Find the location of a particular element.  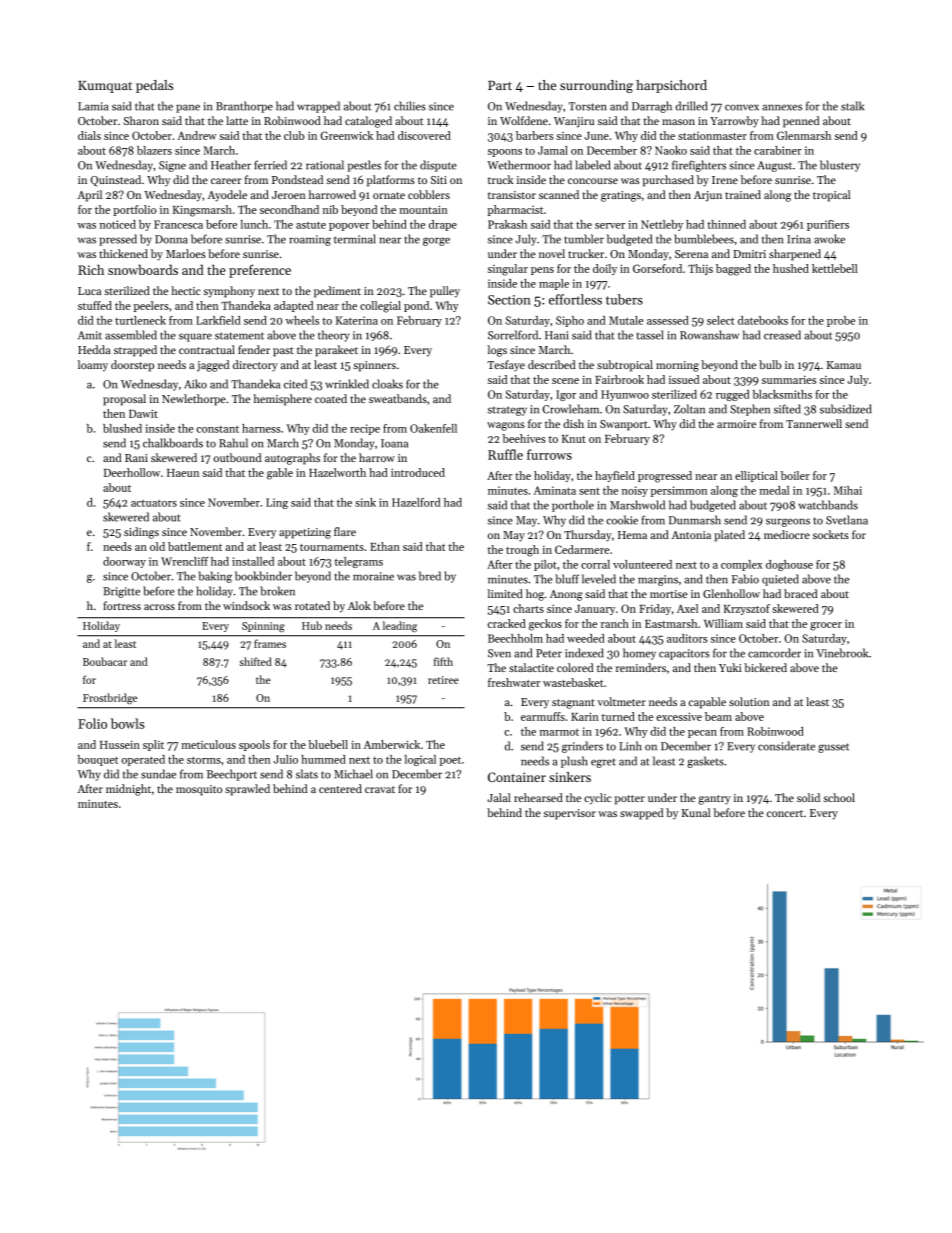

Vinebrook is located at coordinates (842, 653).
